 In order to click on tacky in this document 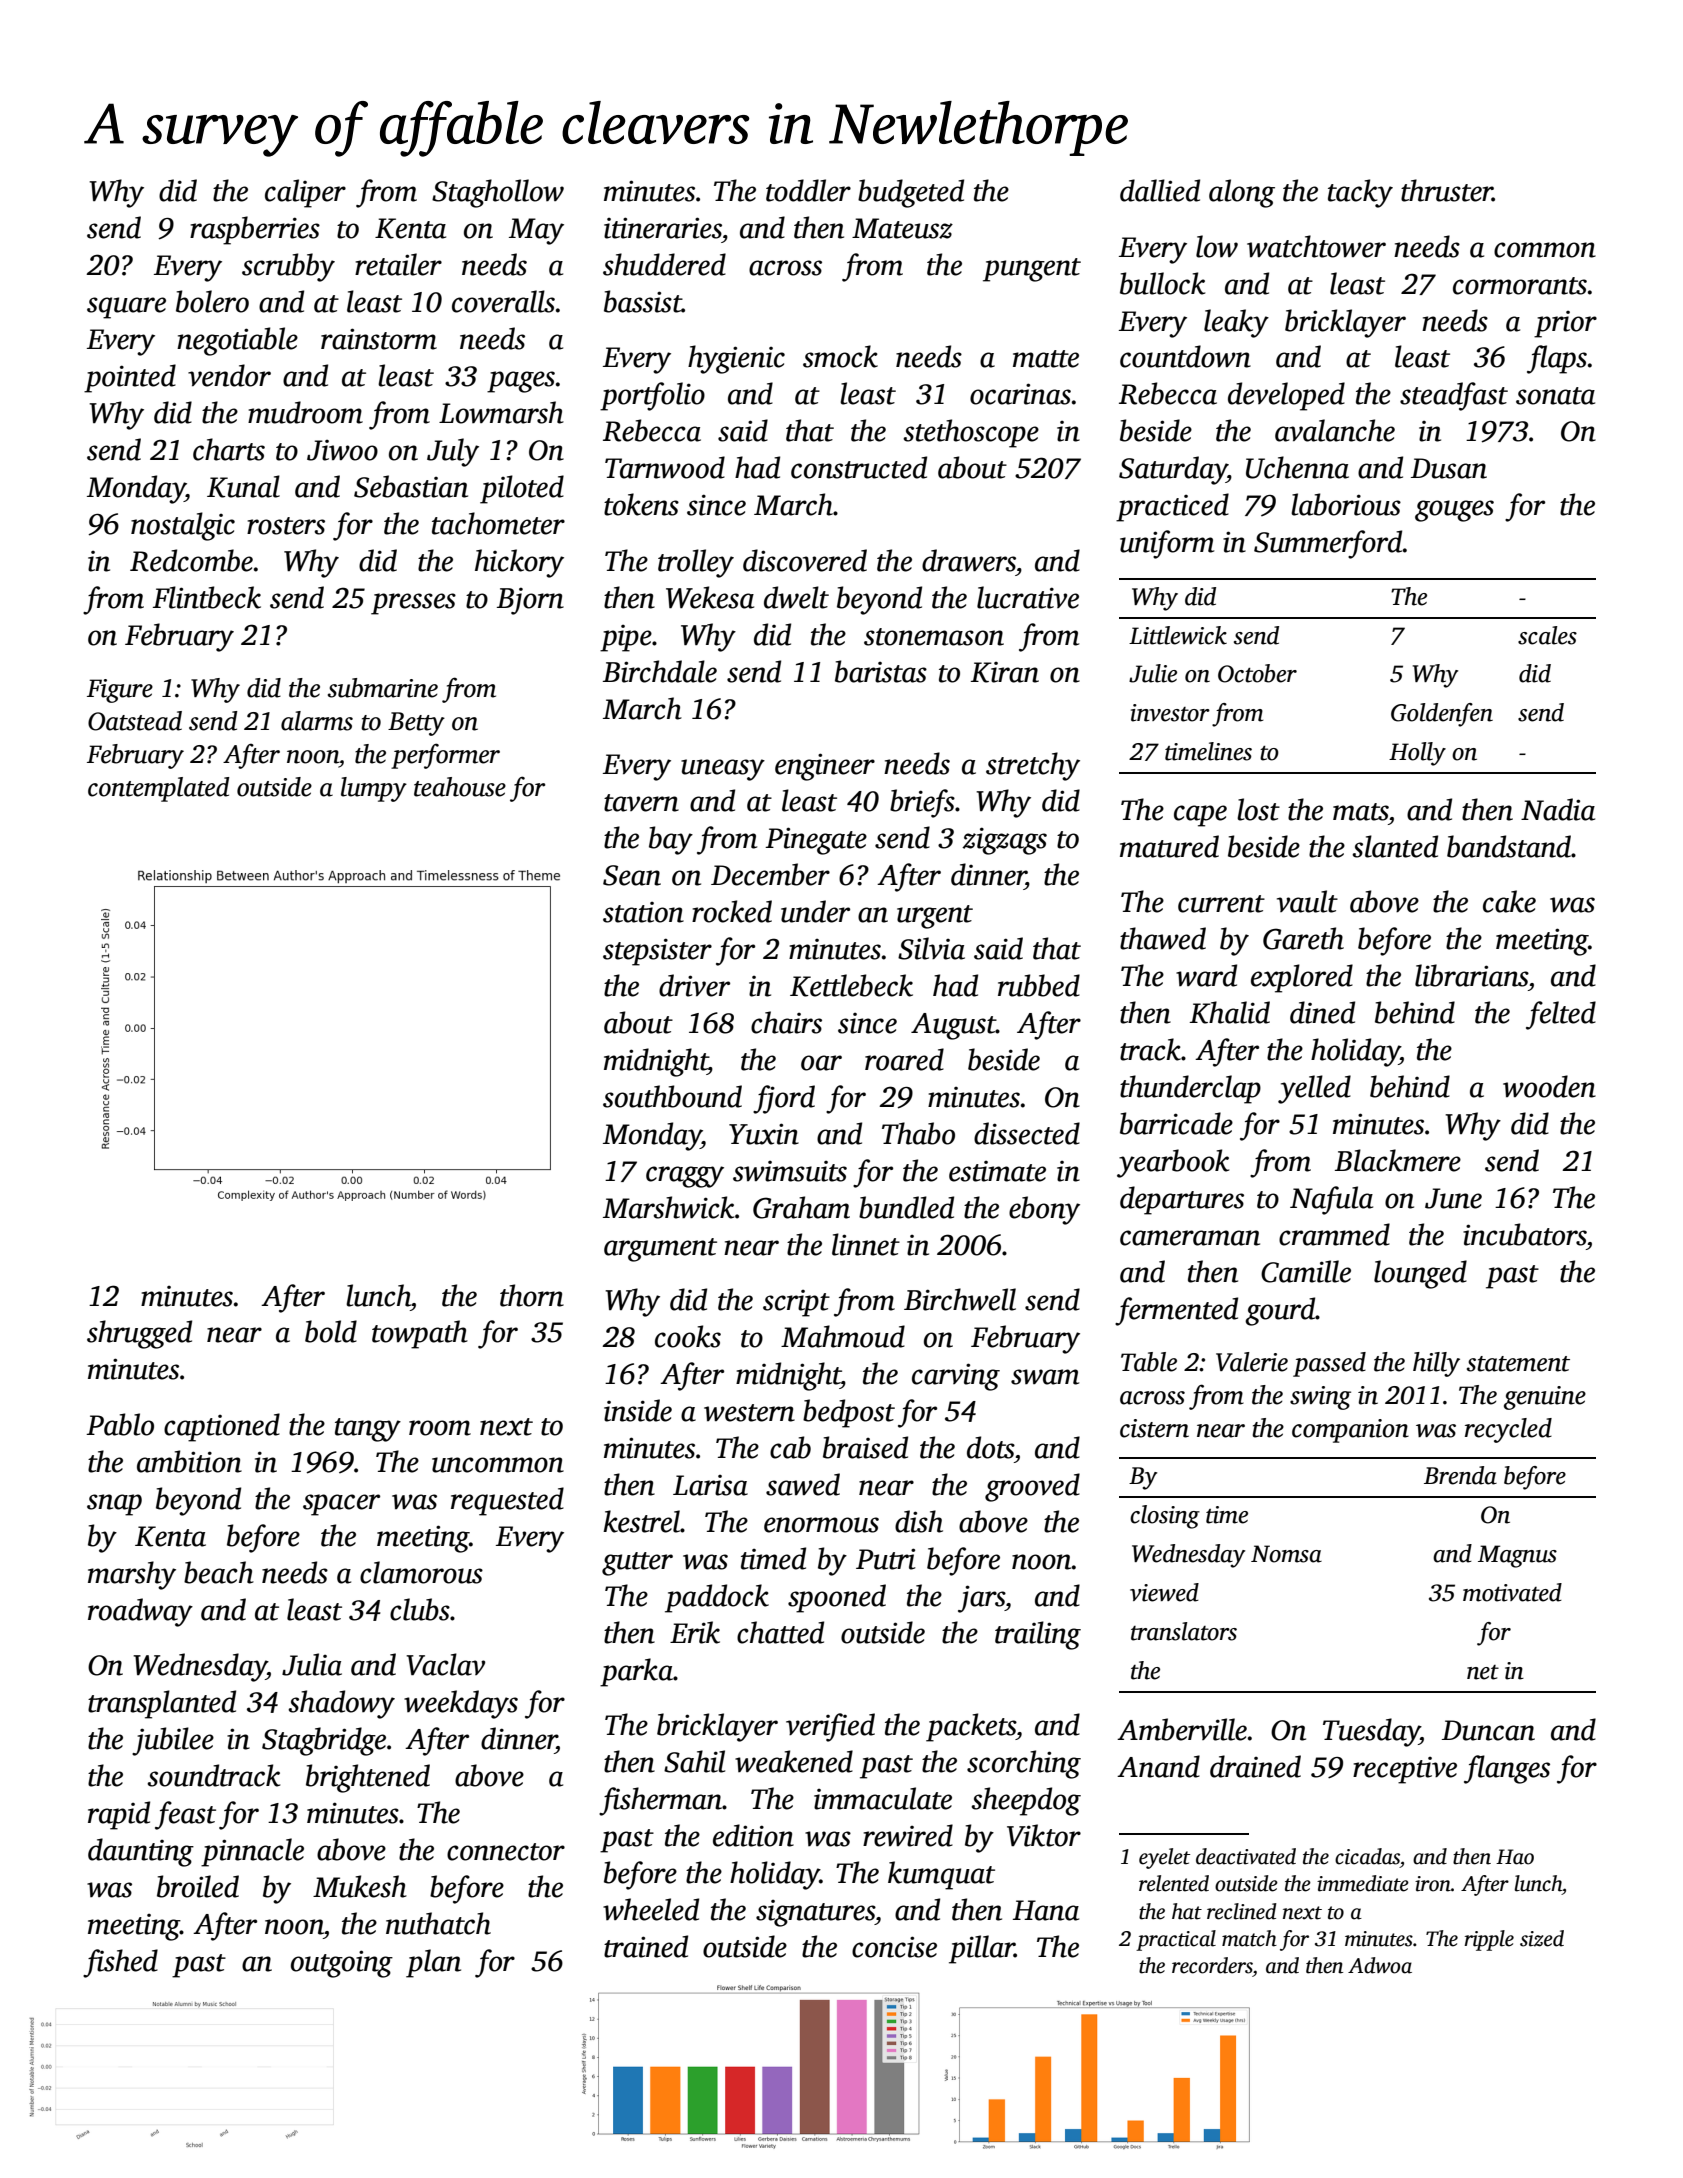, I will do `click(1360, 193)`.
